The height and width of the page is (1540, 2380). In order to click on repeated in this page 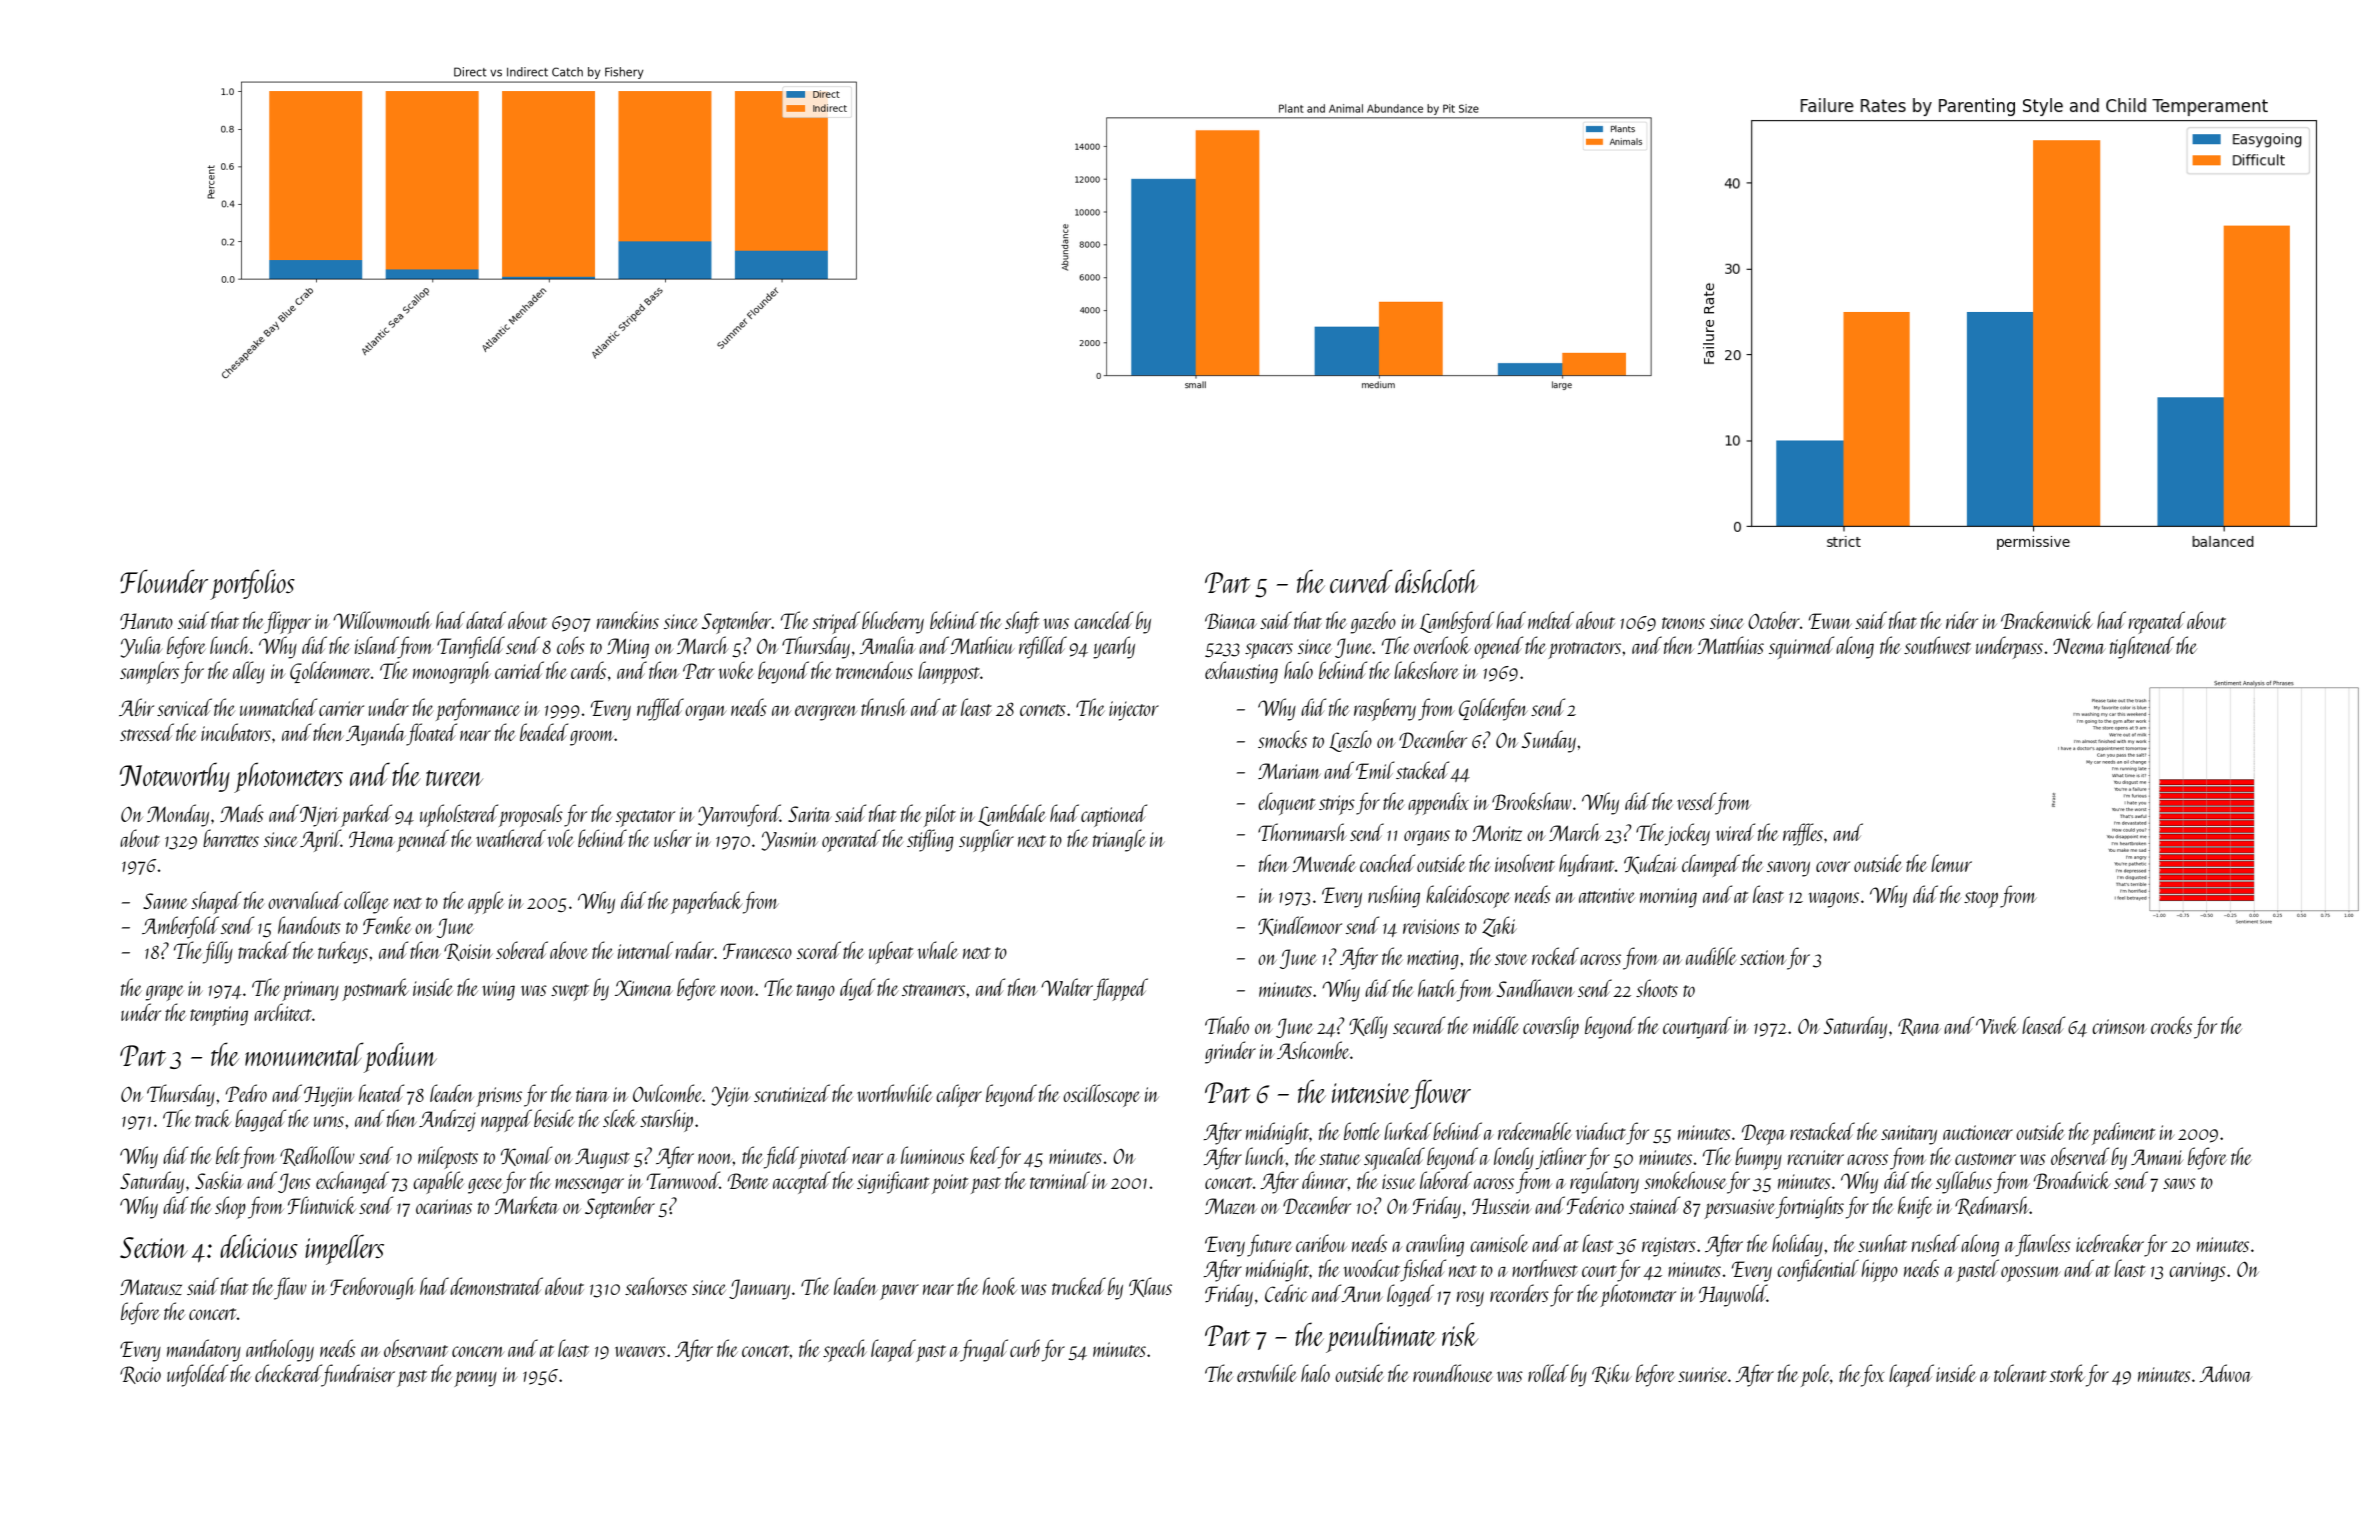, I will do `click(2157, 622)`.
